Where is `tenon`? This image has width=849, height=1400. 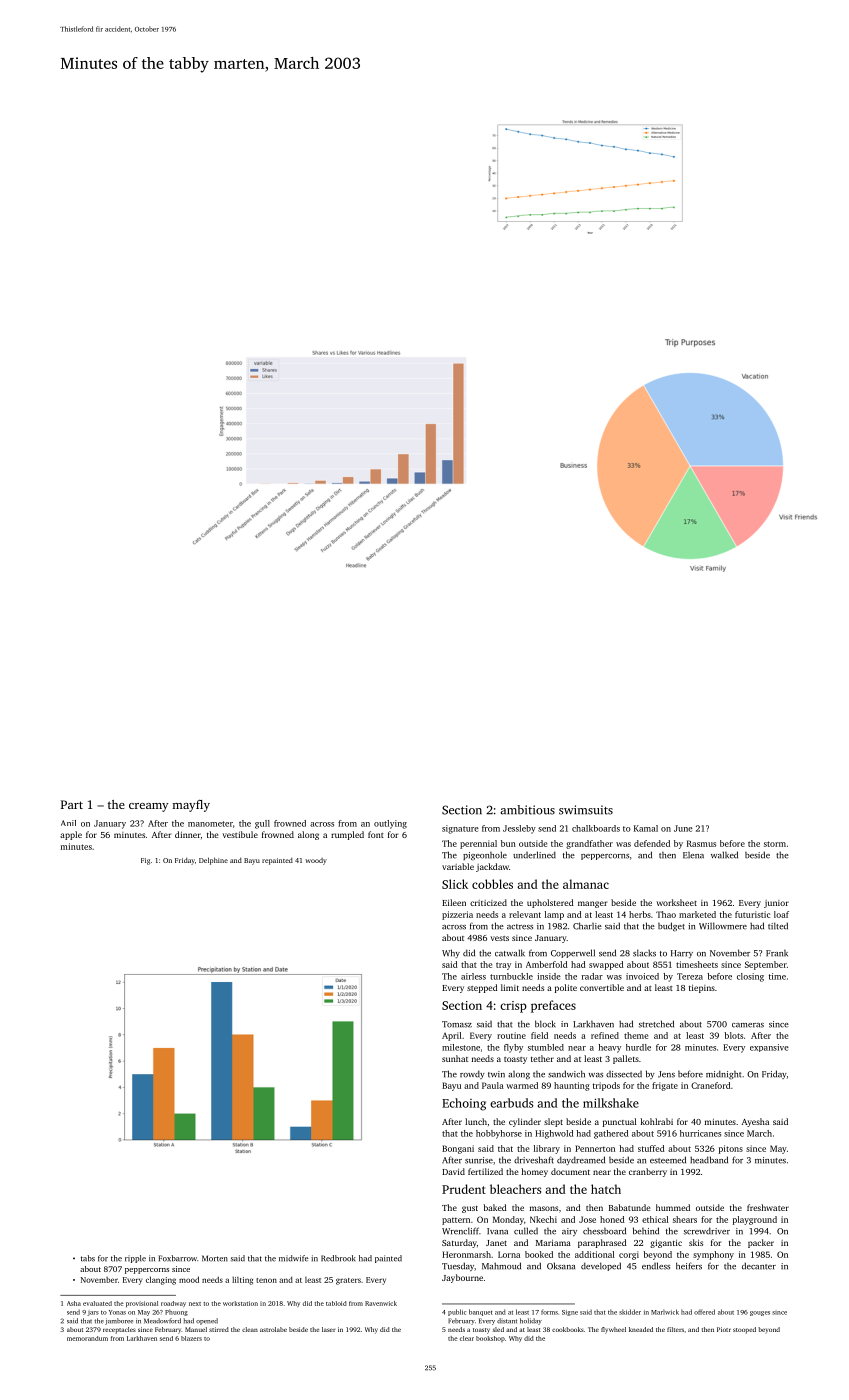
tenon is located at coordinates (266, 1280).
